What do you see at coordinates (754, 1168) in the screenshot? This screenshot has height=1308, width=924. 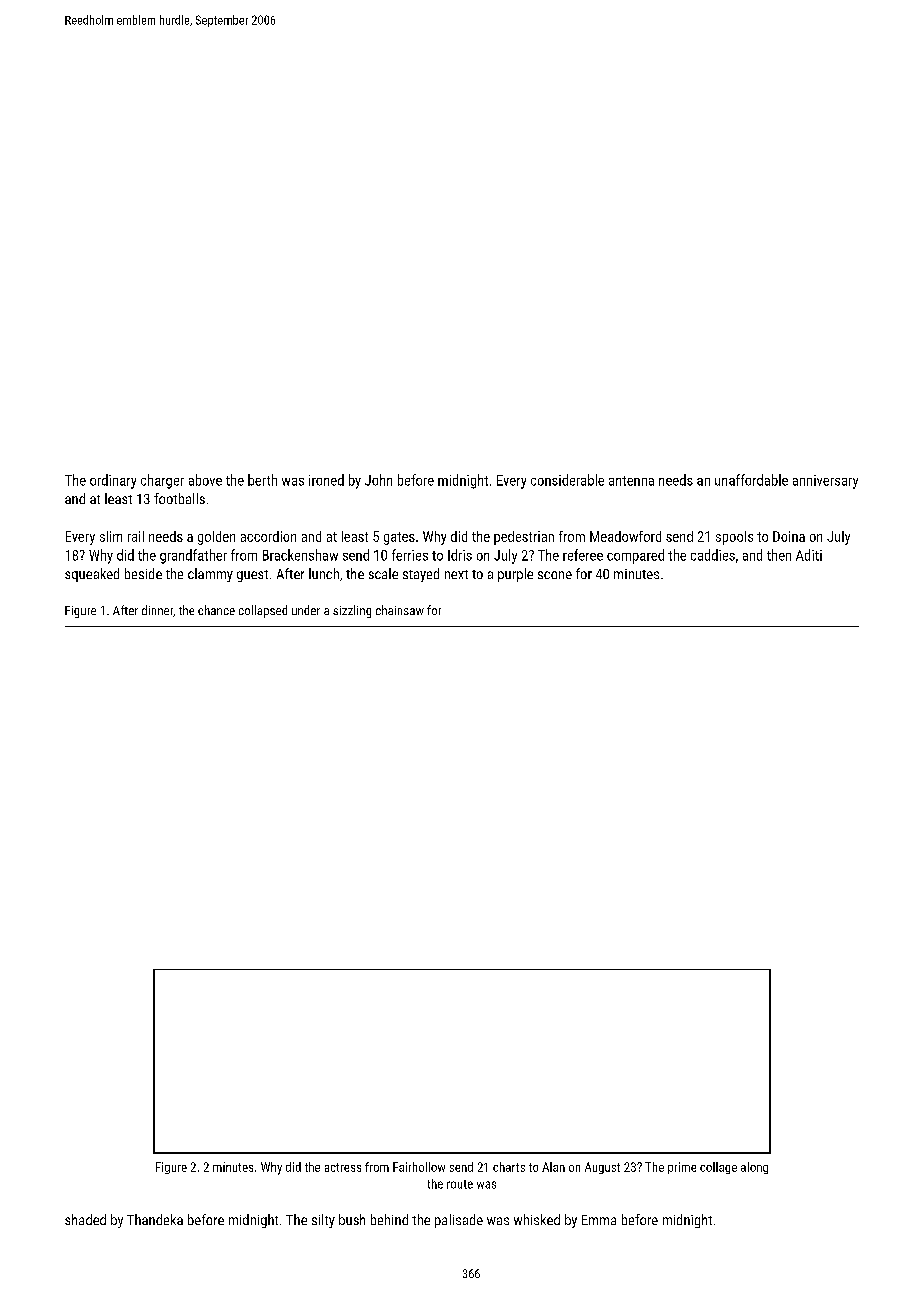 I see `along` at bounding box center [754, 1168].
